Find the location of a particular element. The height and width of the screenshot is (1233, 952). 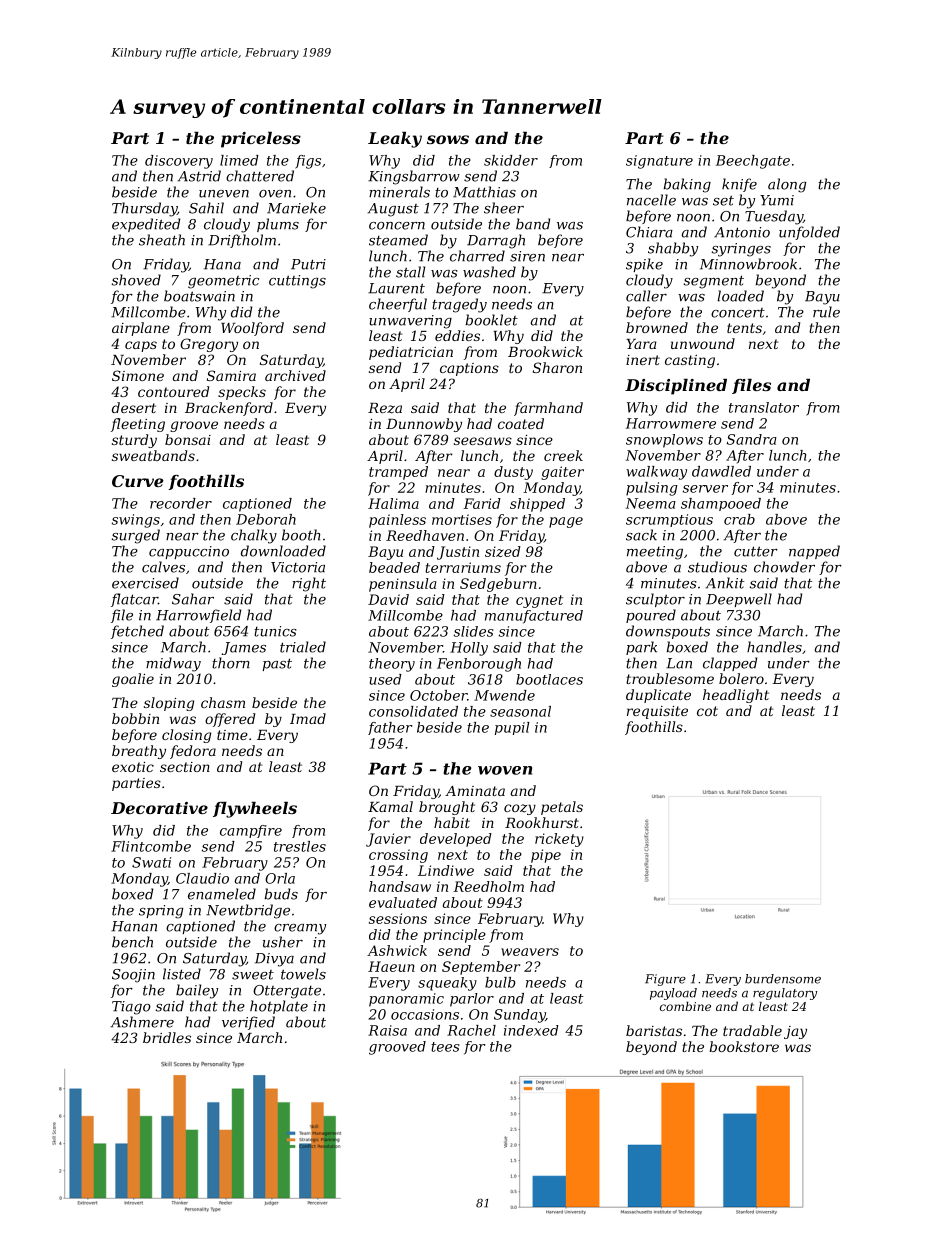

unwavering is located at coordinates (410, 322).
